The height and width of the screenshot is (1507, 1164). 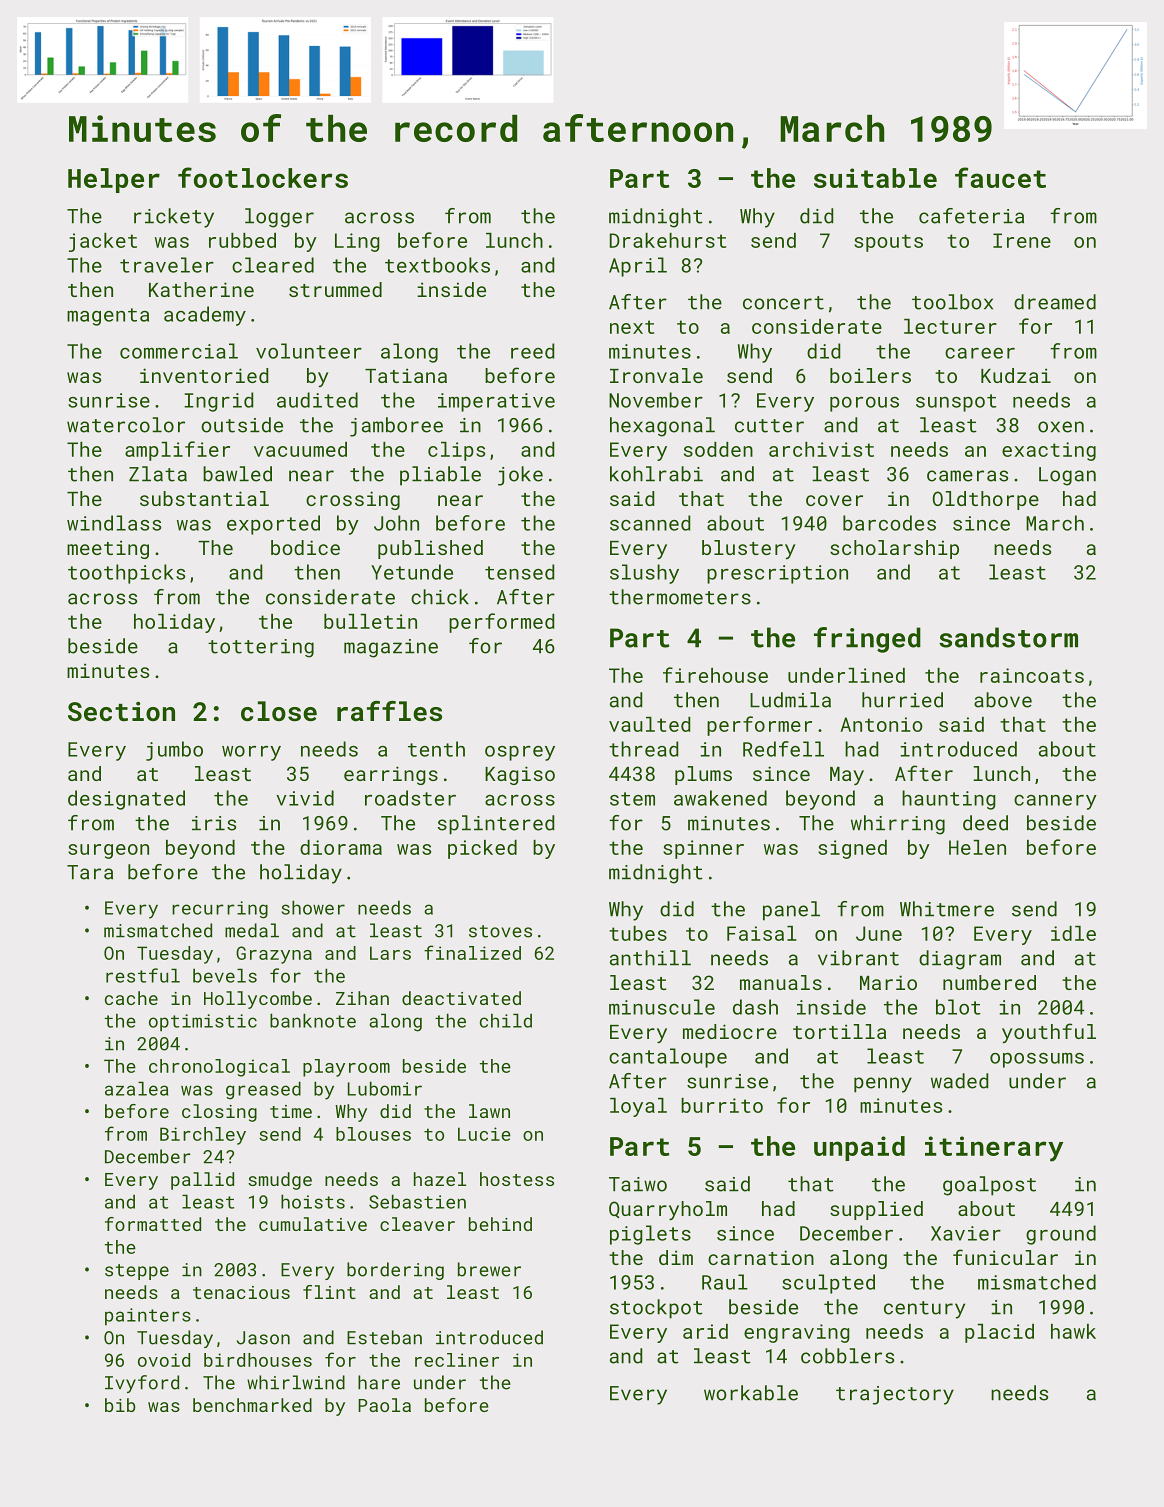 I want to click on slushy, so click(x=644, y=574).
